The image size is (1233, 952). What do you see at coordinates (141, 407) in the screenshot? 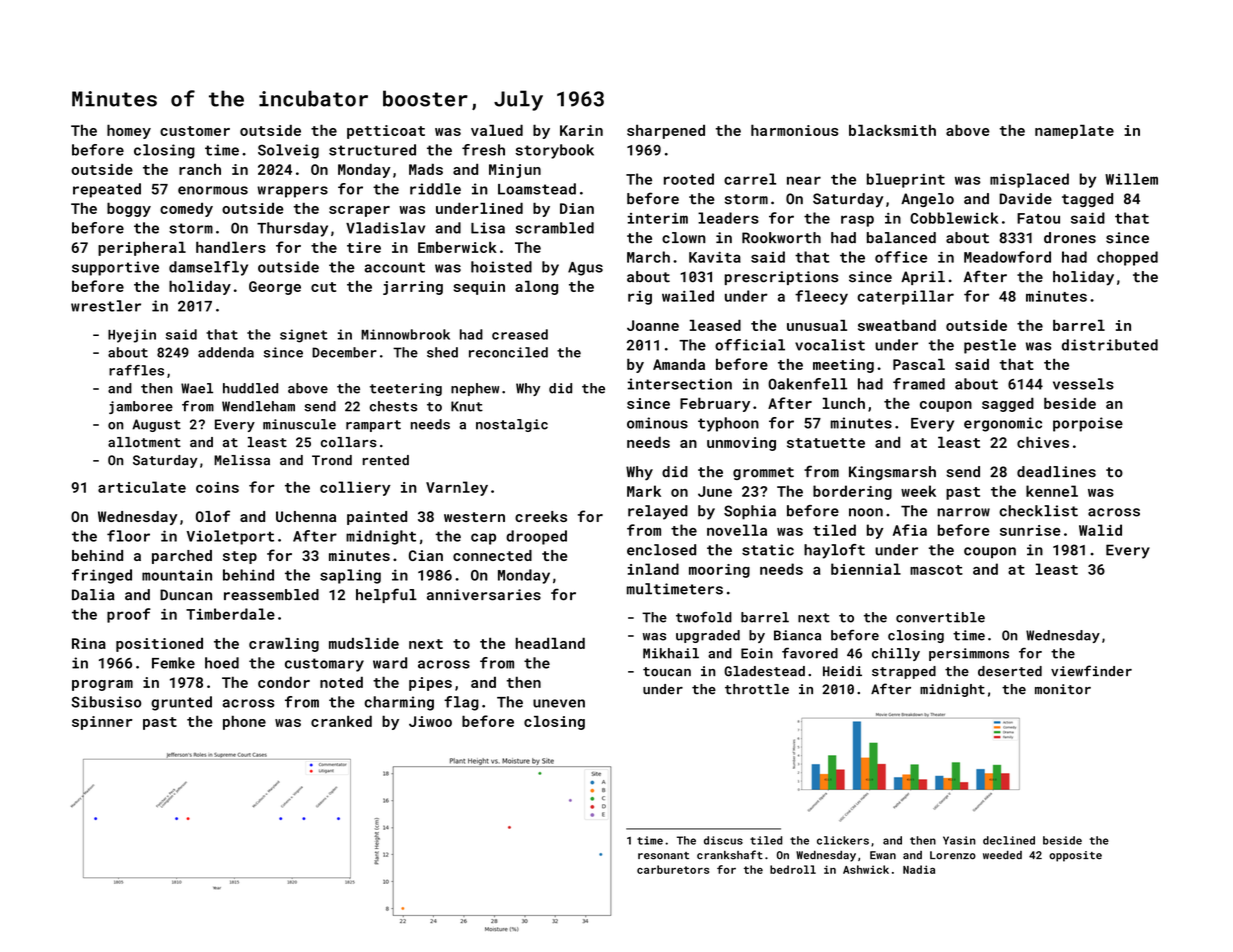
I see `jamboree` at bounding box center [141, 407].
